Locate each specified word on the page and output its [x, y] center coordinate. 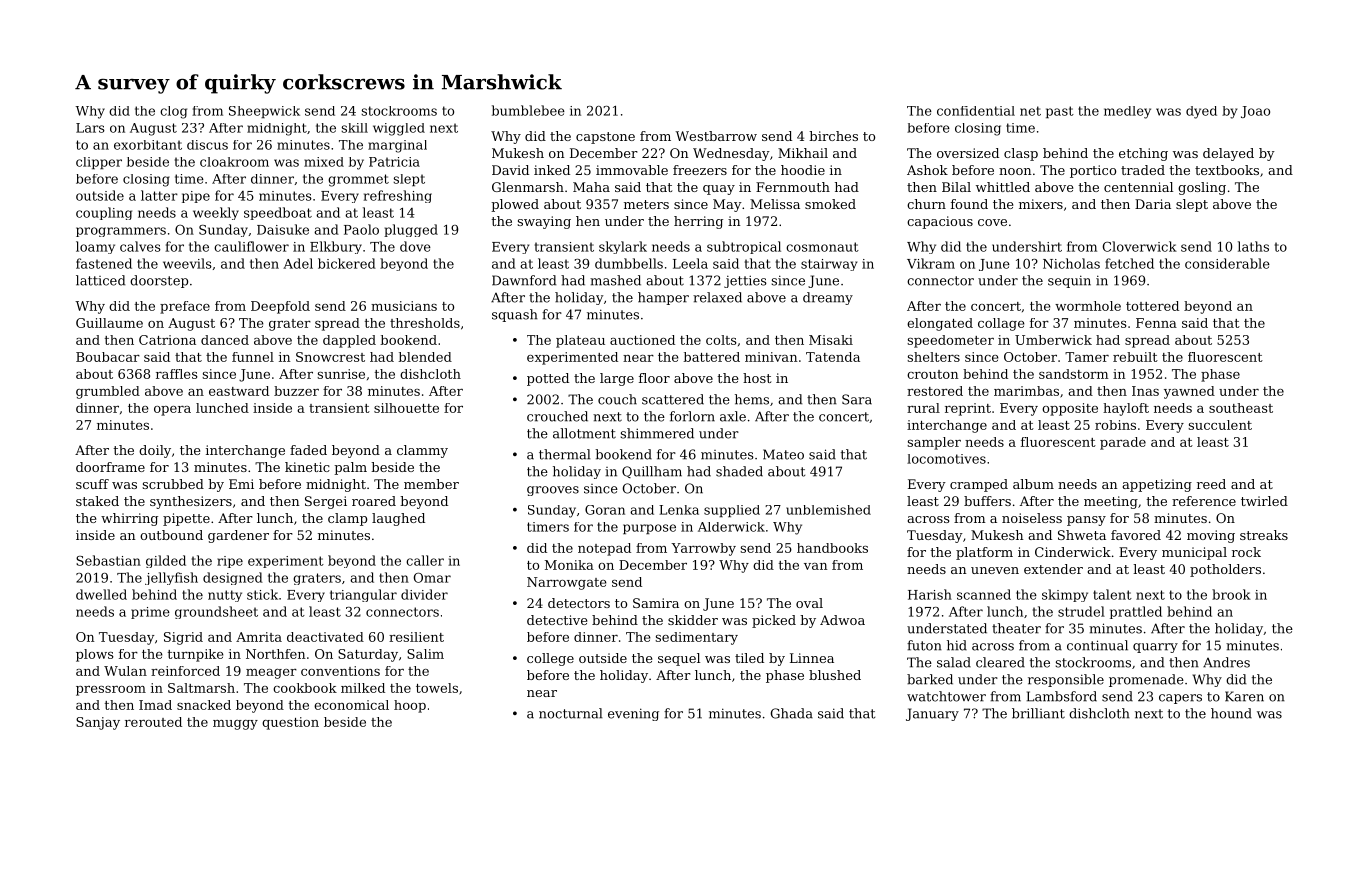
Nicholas [1071, 263]
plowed [515, 205]
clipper [99, 163]
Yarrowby [703, 549]
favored [1136, 535]
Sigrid [183, 638]
